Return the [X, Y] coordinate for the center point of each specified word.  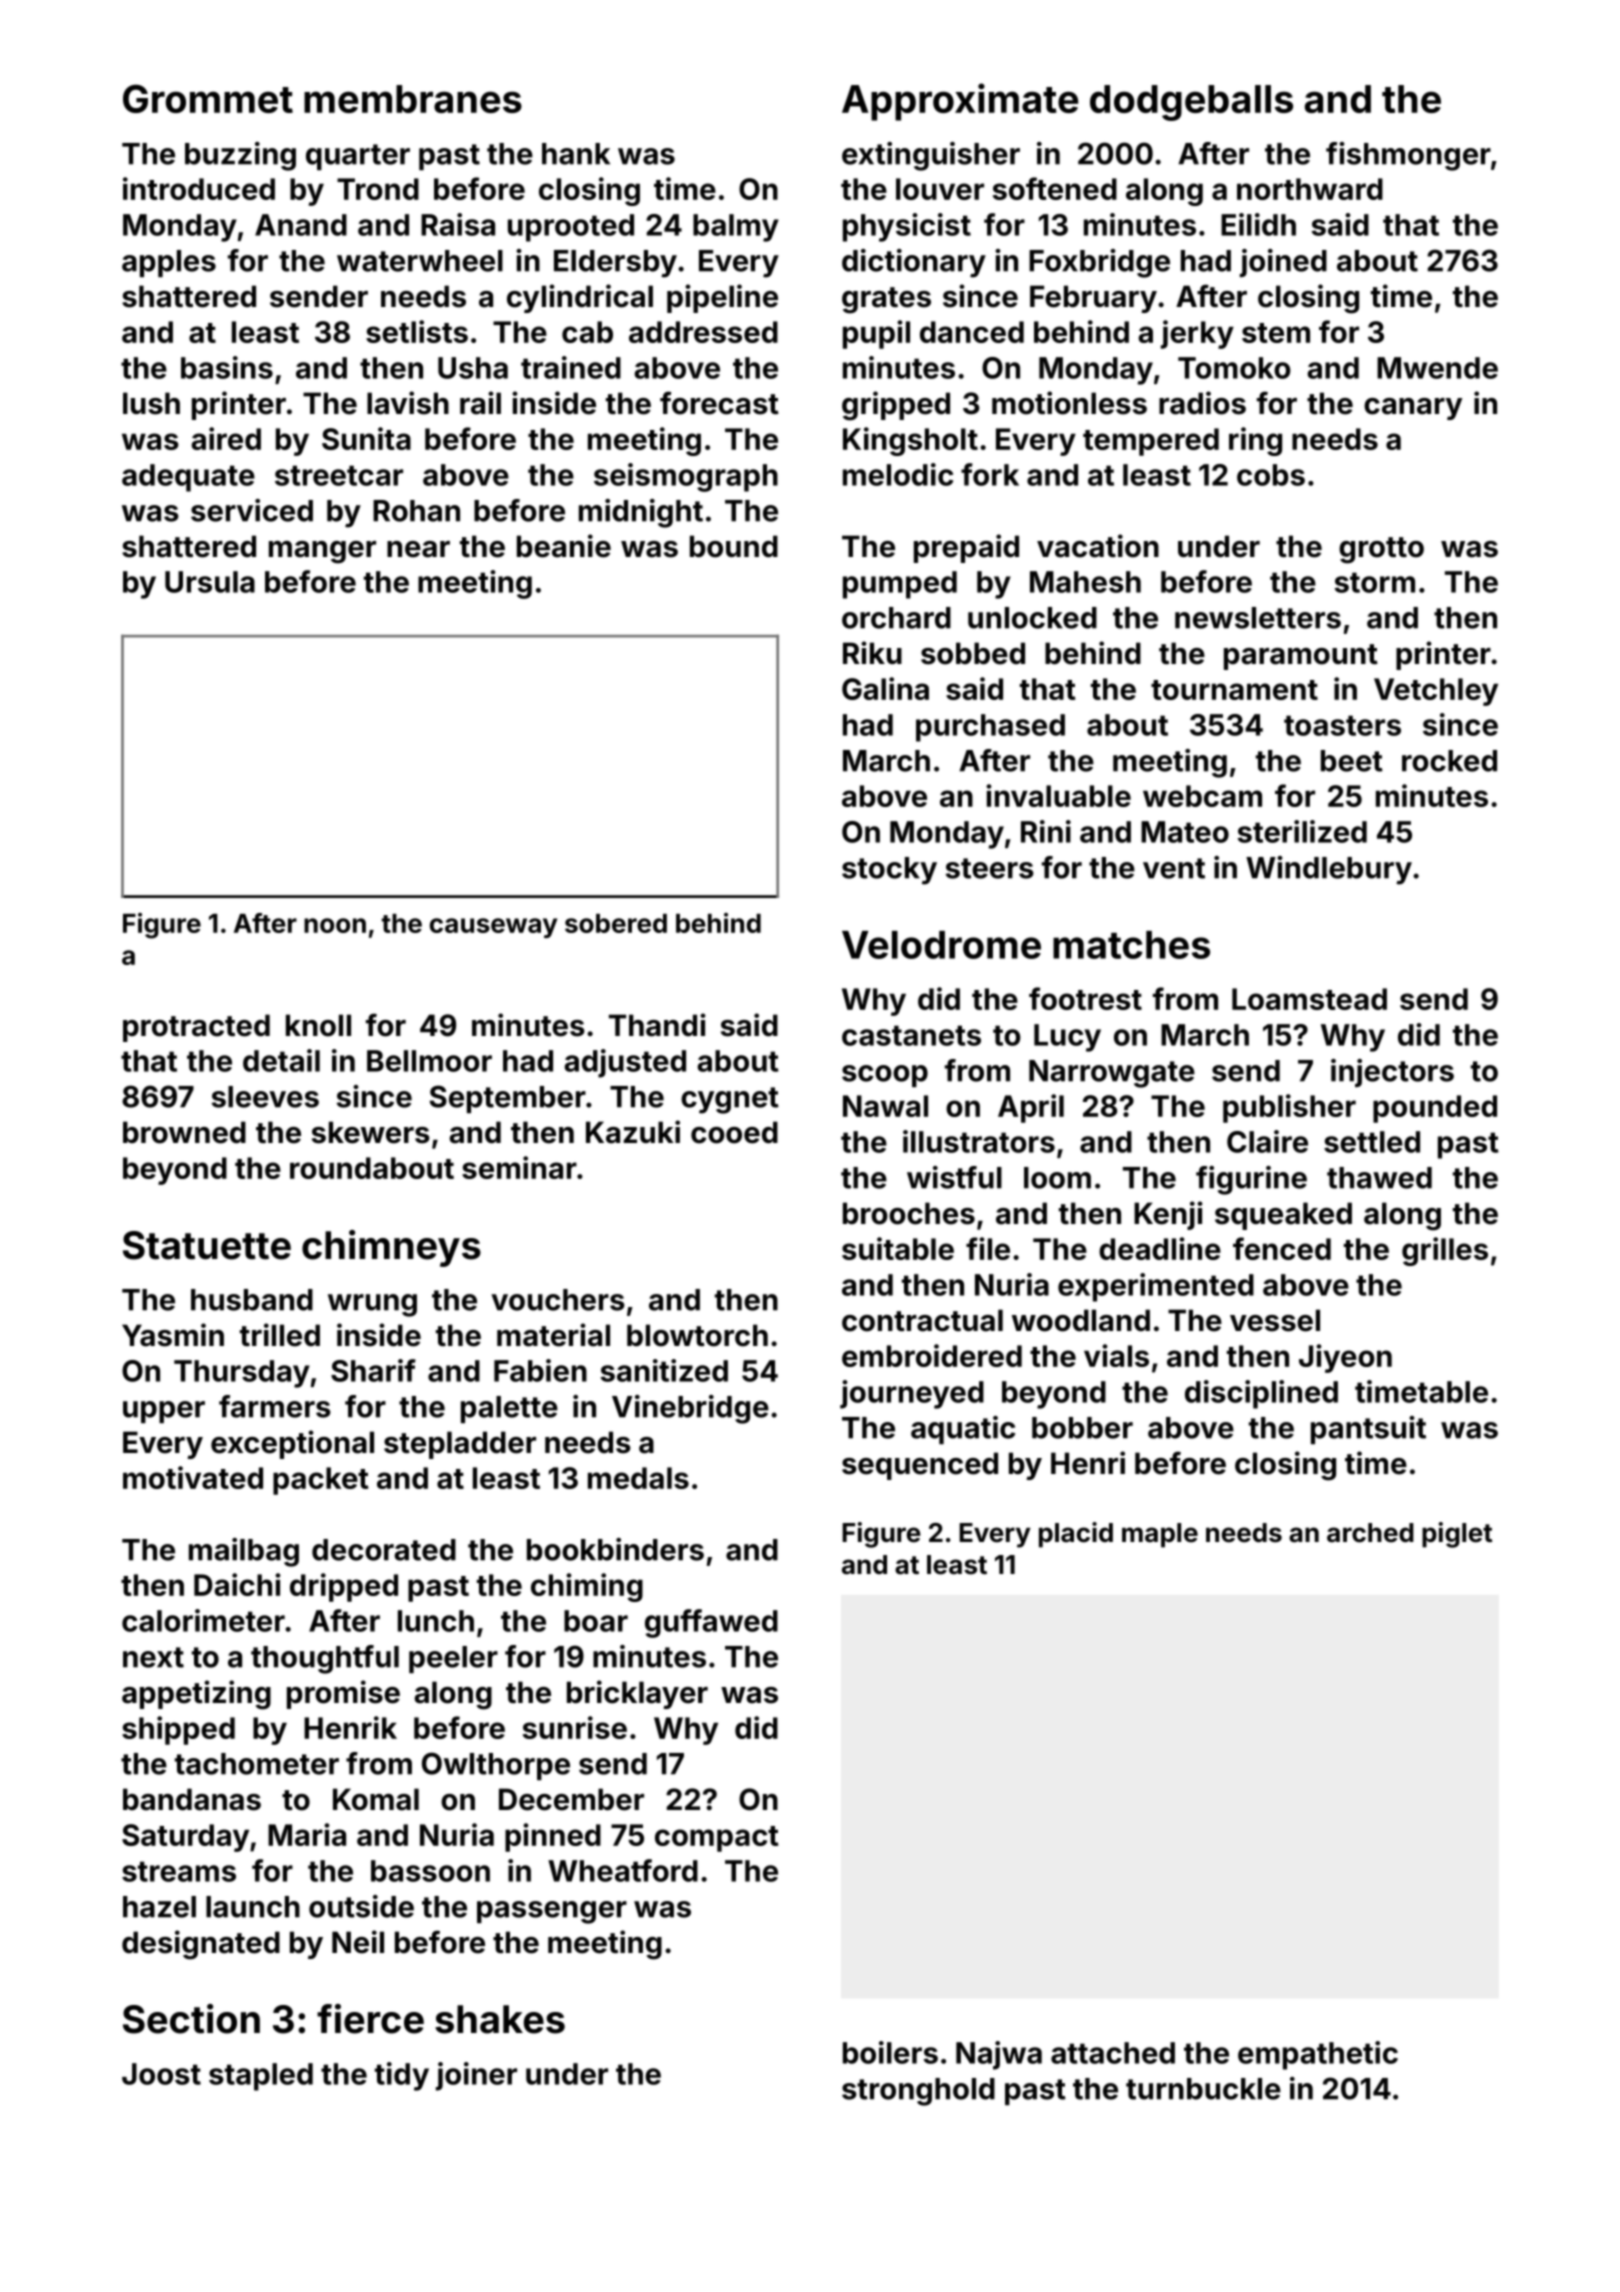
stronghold [918, 2092]
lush [151, 403]
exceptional [292, 1444]
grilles [1445, 1251]
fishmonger [1408, 156]
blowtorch [697, 1335]
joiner [476, 2076]
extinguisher [931, 156]
